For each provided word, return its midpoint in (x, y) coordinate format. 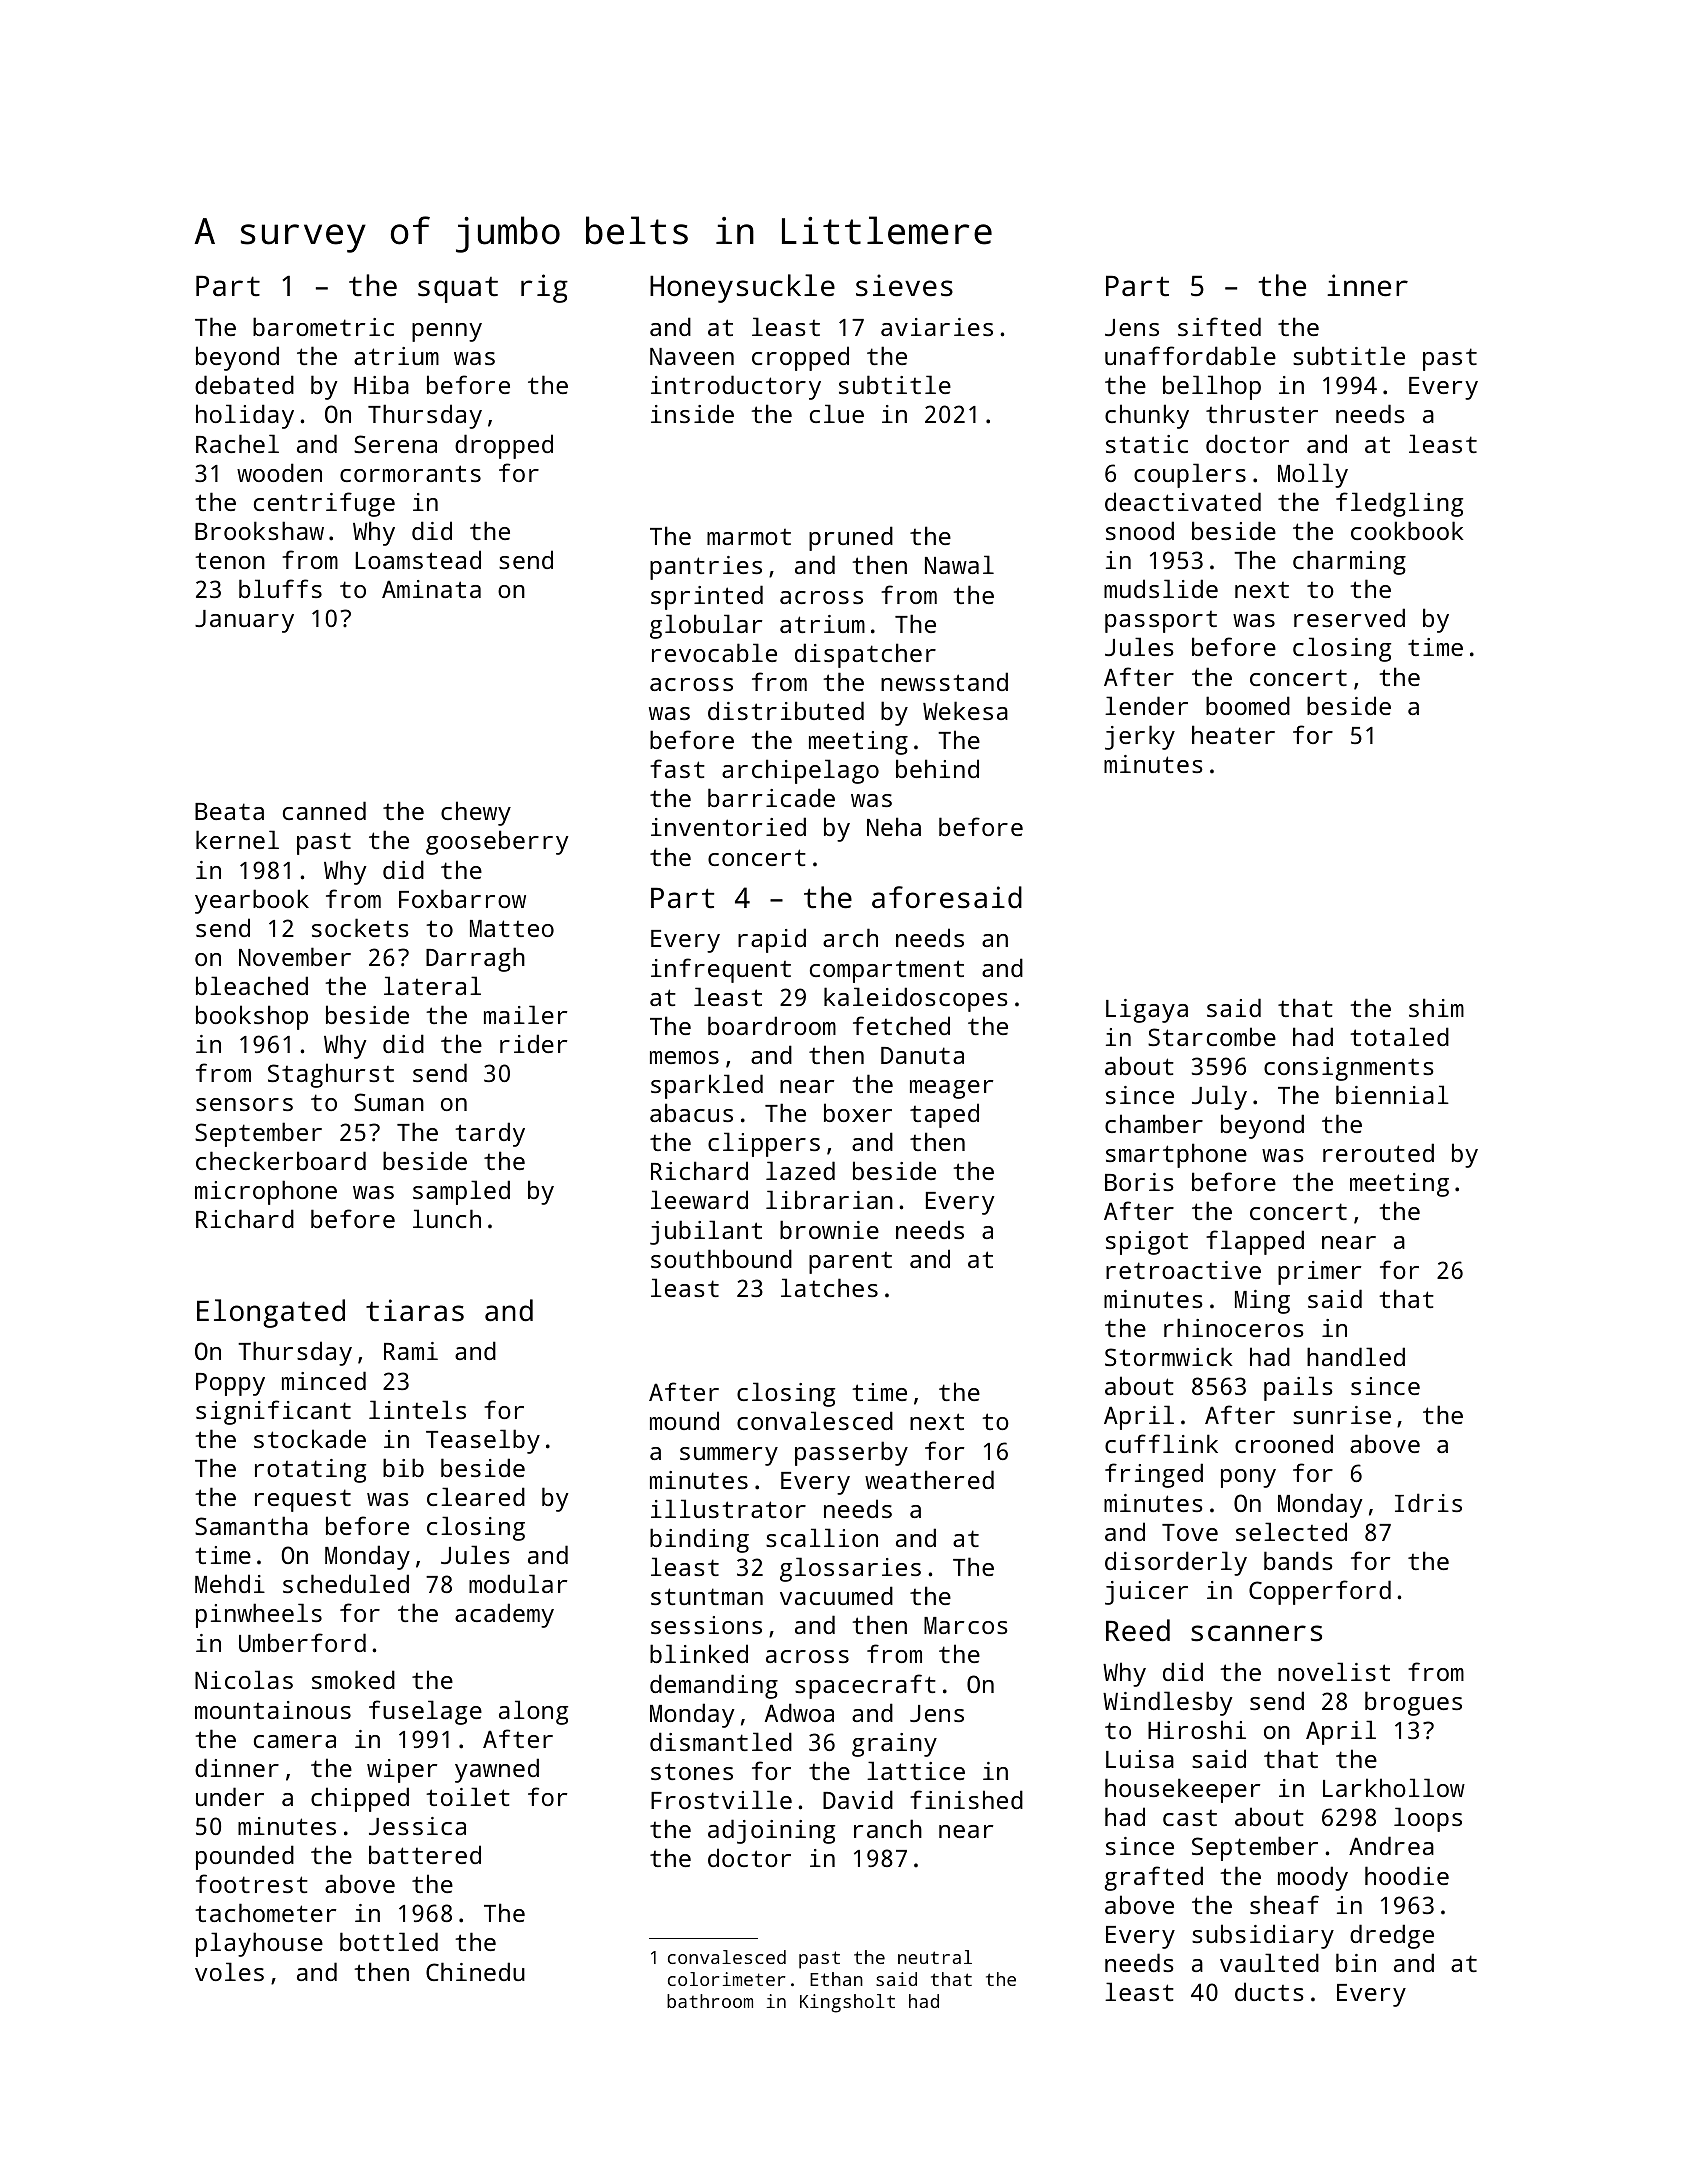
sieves (904, 285)
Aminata (431, 589)
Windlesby (1168, 1703)
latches (829, 1287)
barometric (323, 326)
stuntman (707, 1596)
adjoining (771, 1831)
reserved (1349, 617)
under (230, 1796)
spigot (1147, 1243)
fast (677, 768)
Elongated (271, 1313)
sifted (1219, 326)
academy (504, 1615)
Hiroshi (1197, 1729)
